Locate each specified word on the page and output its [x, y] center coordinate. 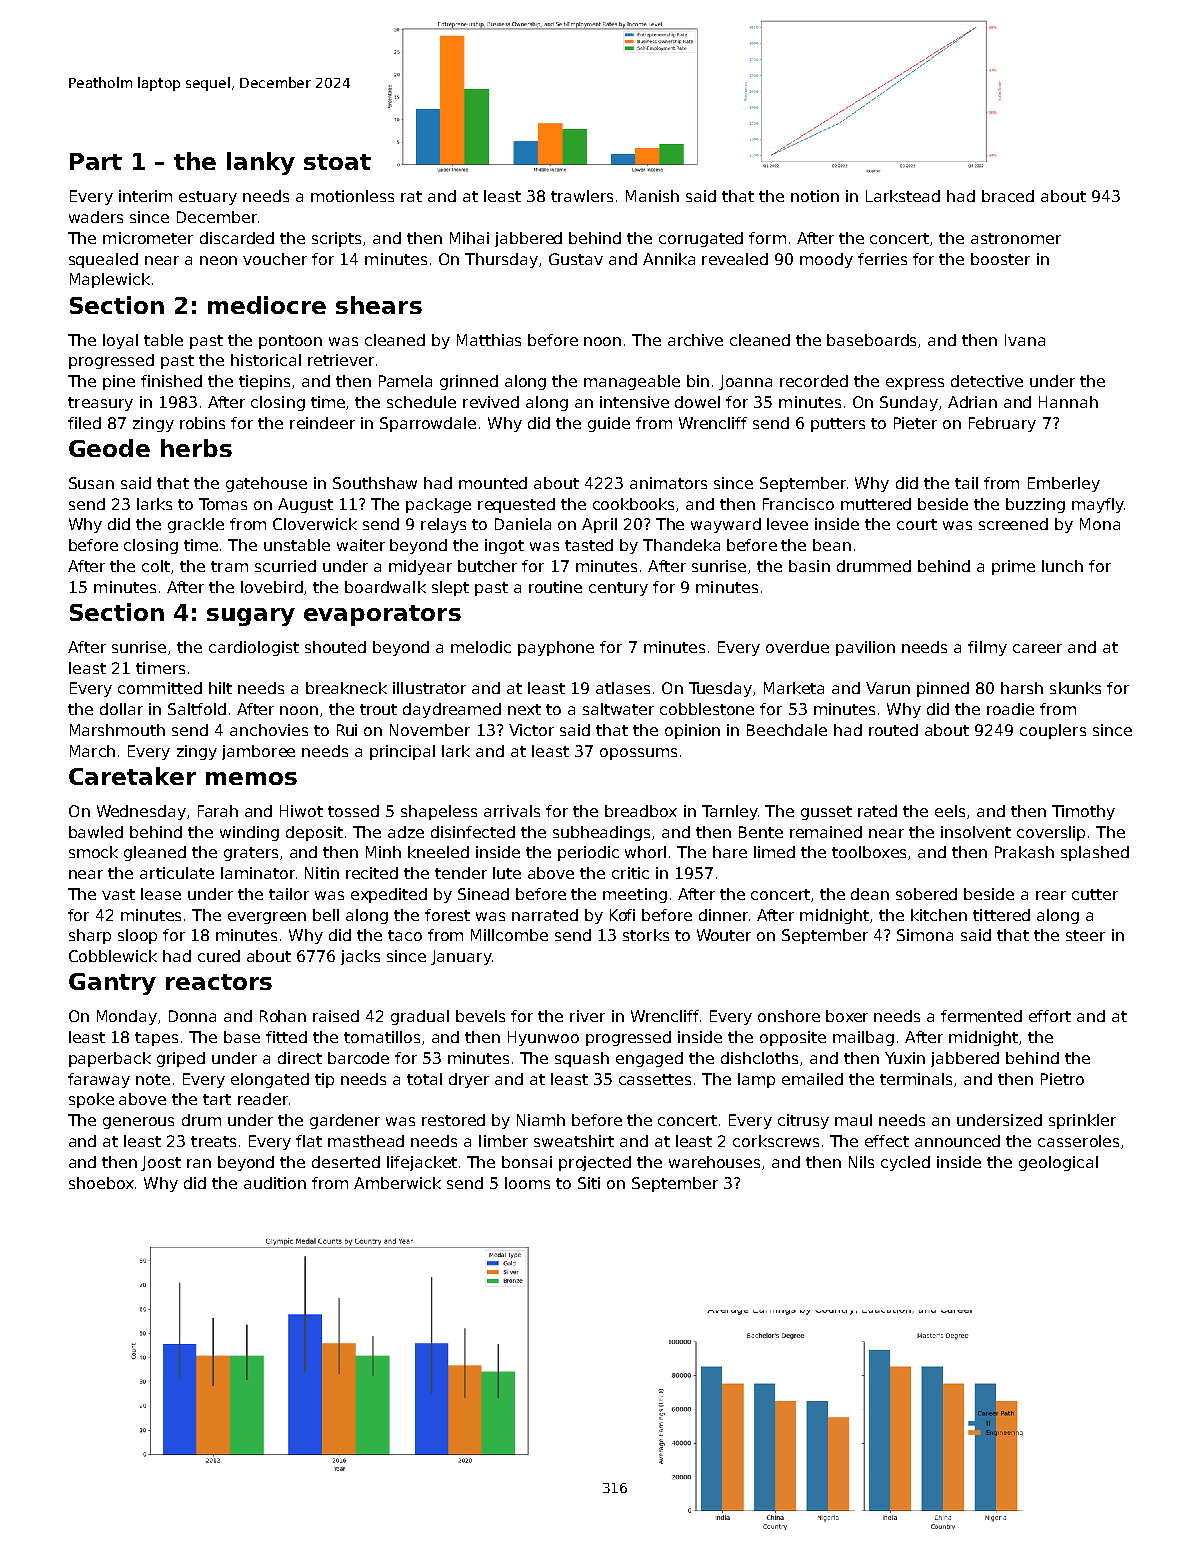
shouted [335, 647]
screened [1013, 524]
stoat [337, 162]
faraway [99, 1080]
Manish [652, 196]
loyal [120, 341]
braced [1008, 196]
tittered [1001, 915]
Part [96, 161]
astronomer [1016, 238]
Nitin [322, 873]
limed [774, 852]
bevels [480, 1016]
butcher [487, 566]
